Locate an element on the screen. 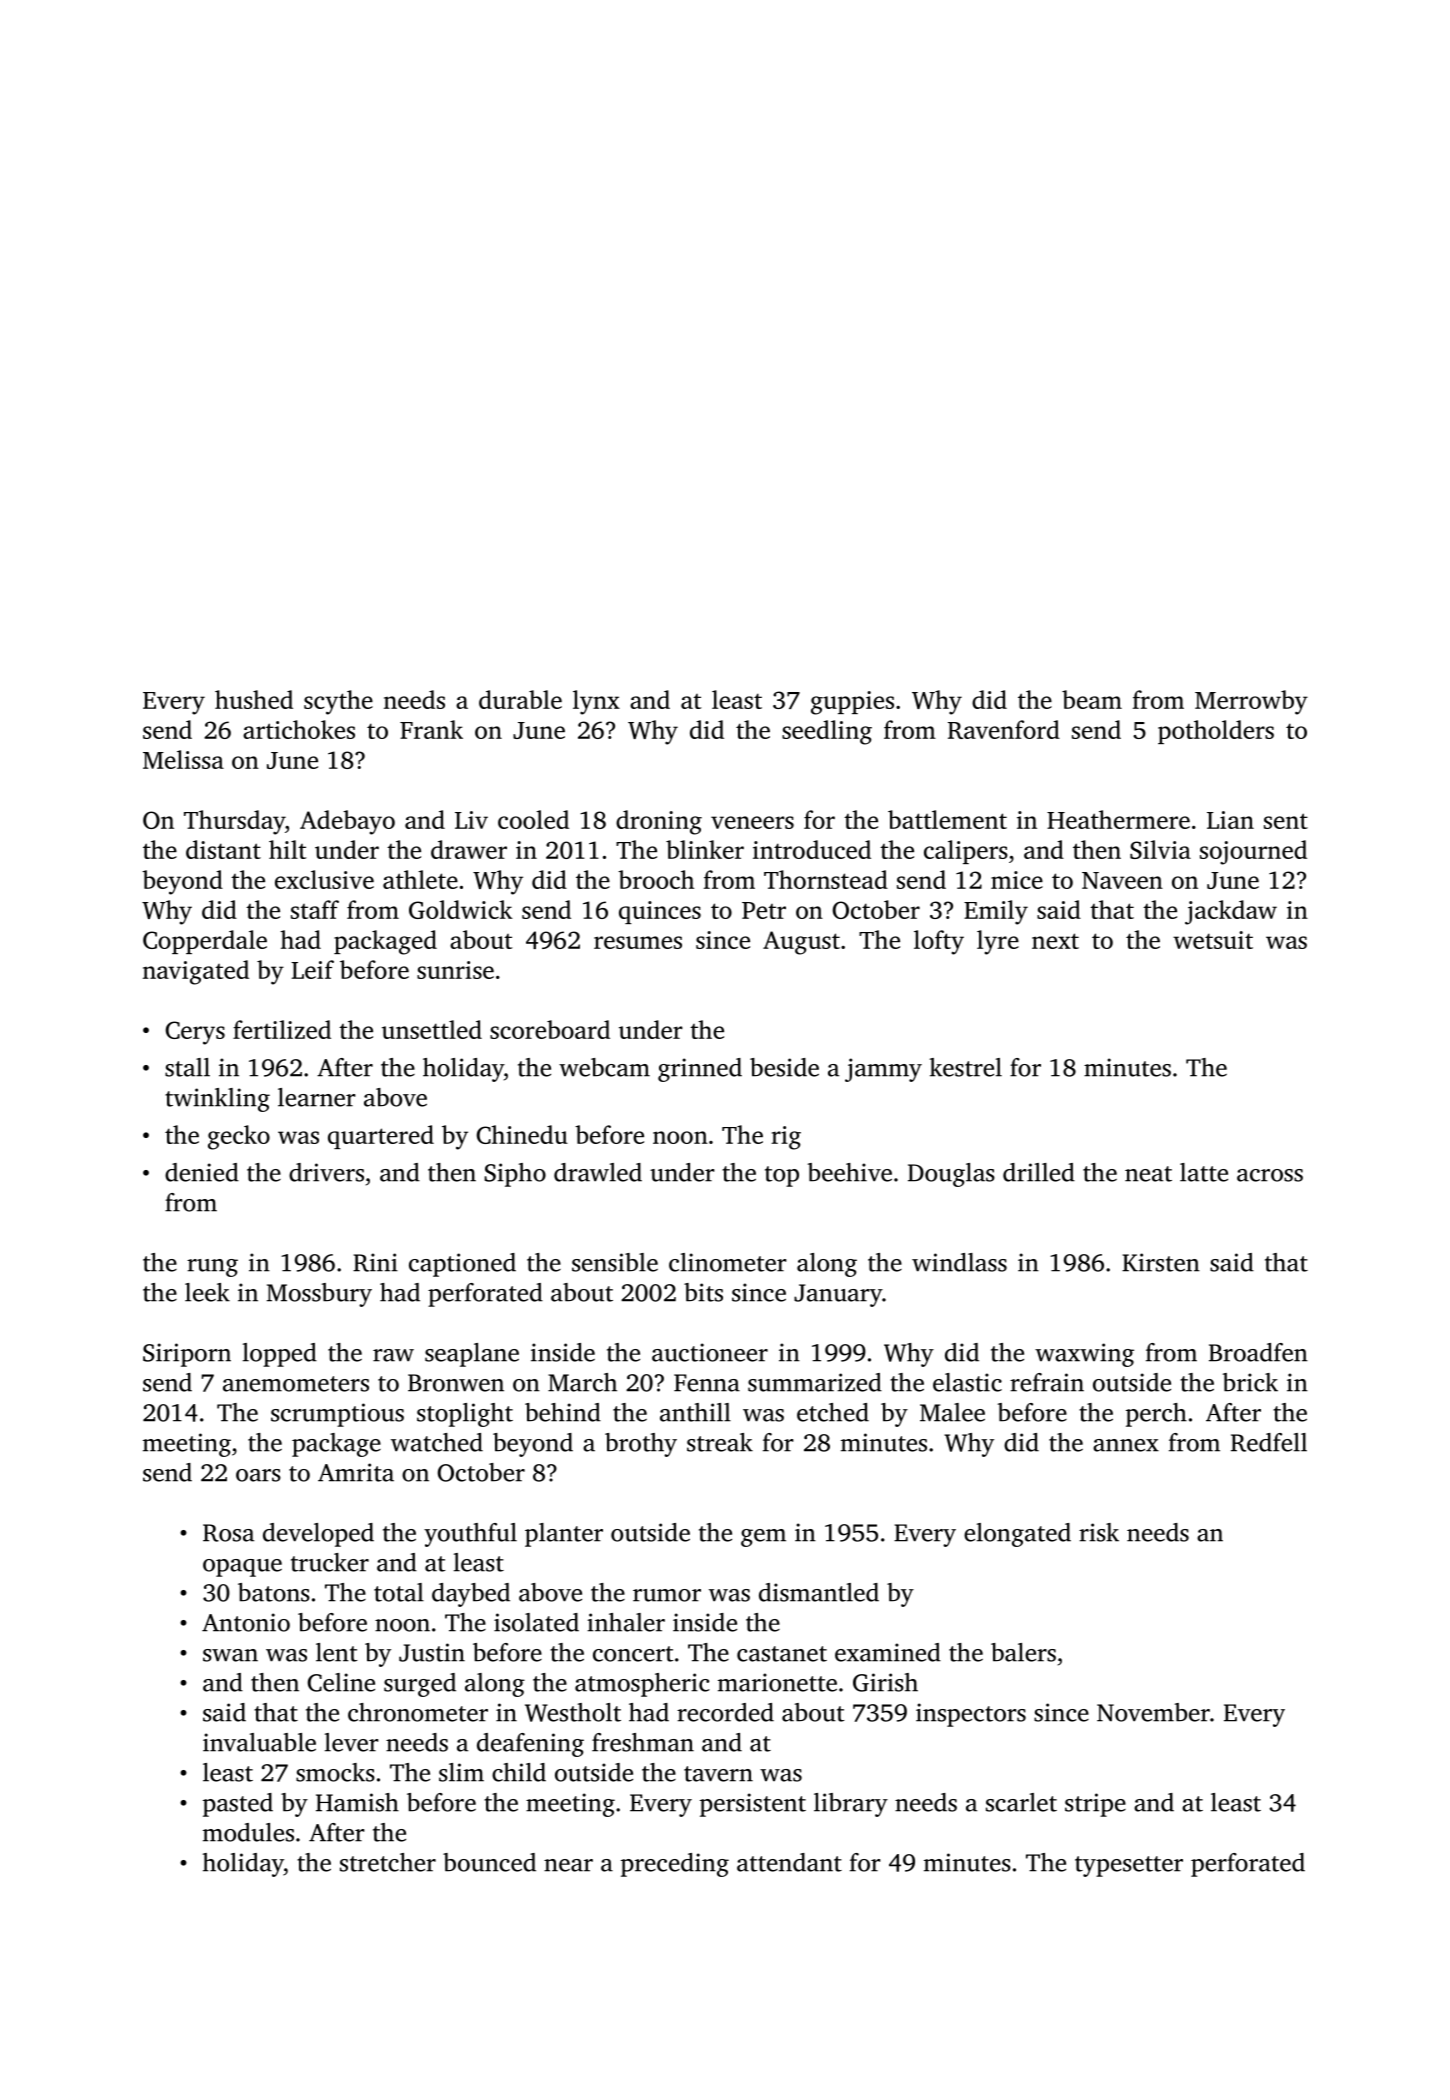  typesetter is located at coordinates (1129, 1866).
